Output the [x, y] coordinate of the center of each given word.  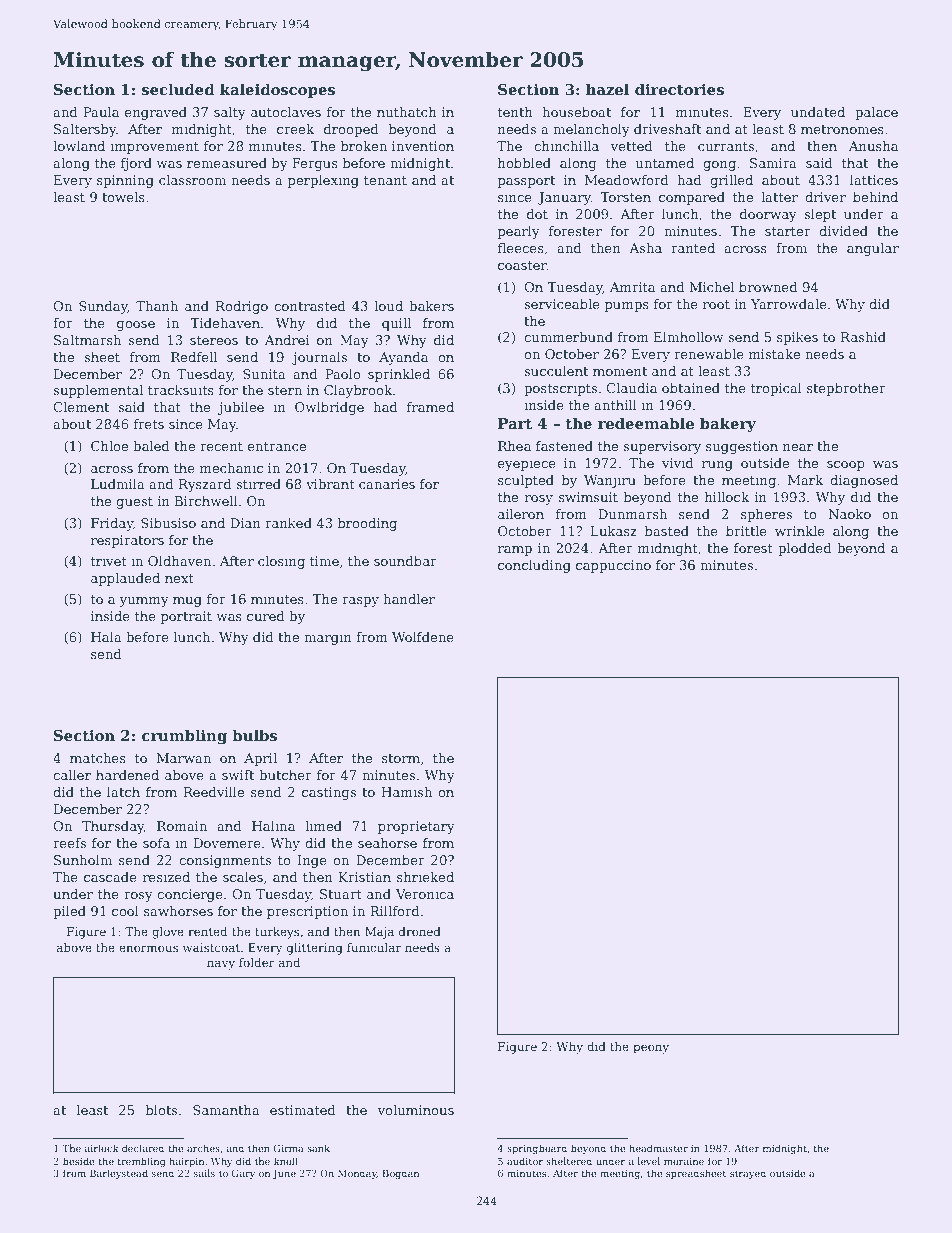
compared [692, 198]
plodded [805, 549]
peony [651, 1049]
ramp [515, 551]
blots [161, 1110]
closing [281, 562]
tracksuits [181, 390]
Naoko [849, 514]
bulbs [254, 735]
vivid [678, 463]
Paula [101, 112]
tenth [515, 112]
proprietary [416, 827]
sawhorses [178, 911]
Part [515, 424]
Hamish [407, 792]
